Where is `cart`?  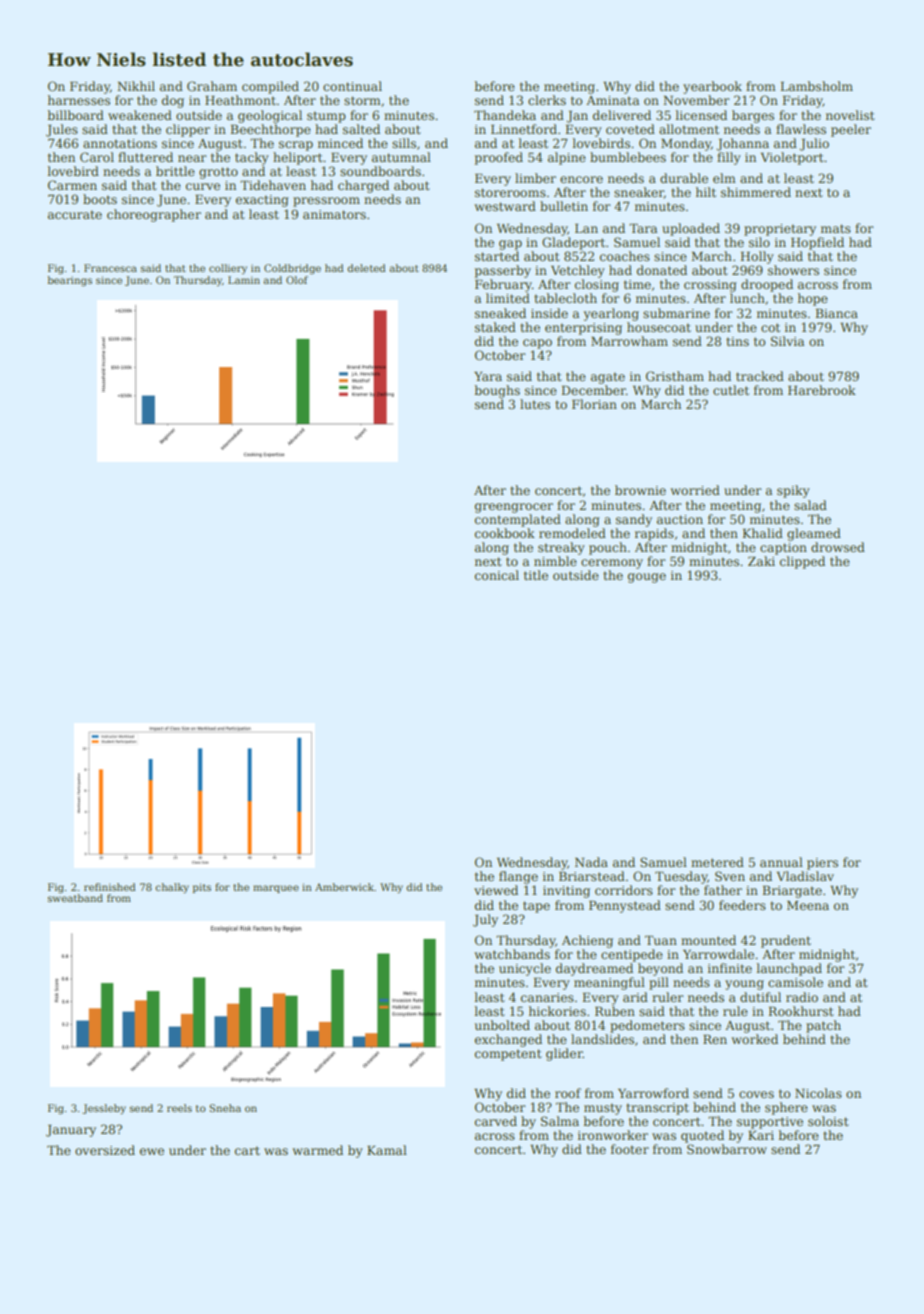
cart is located at coordinates (247, 1150).
